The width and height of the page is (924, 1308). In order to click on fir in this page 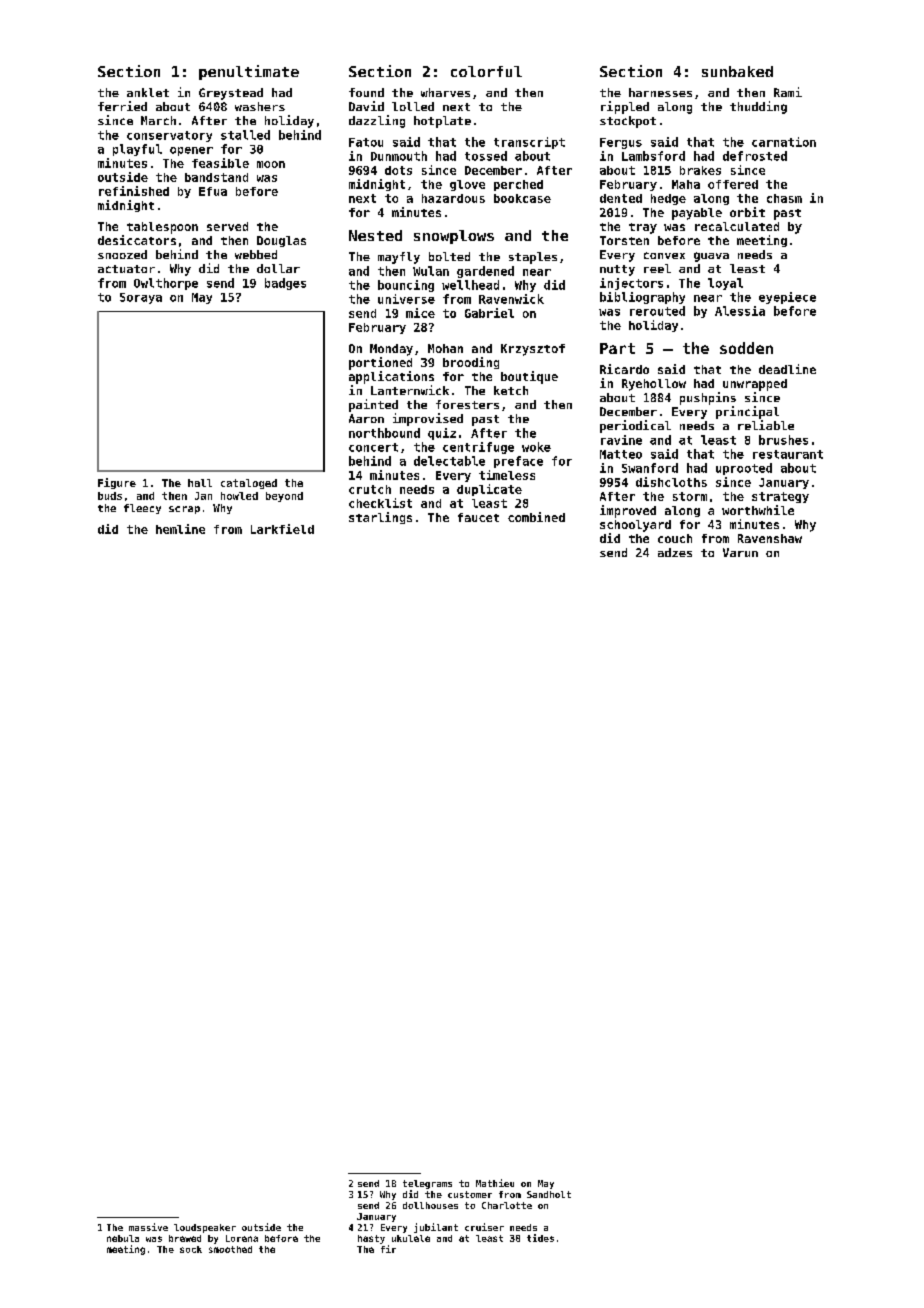, I will do `click(388, 1249)`.
